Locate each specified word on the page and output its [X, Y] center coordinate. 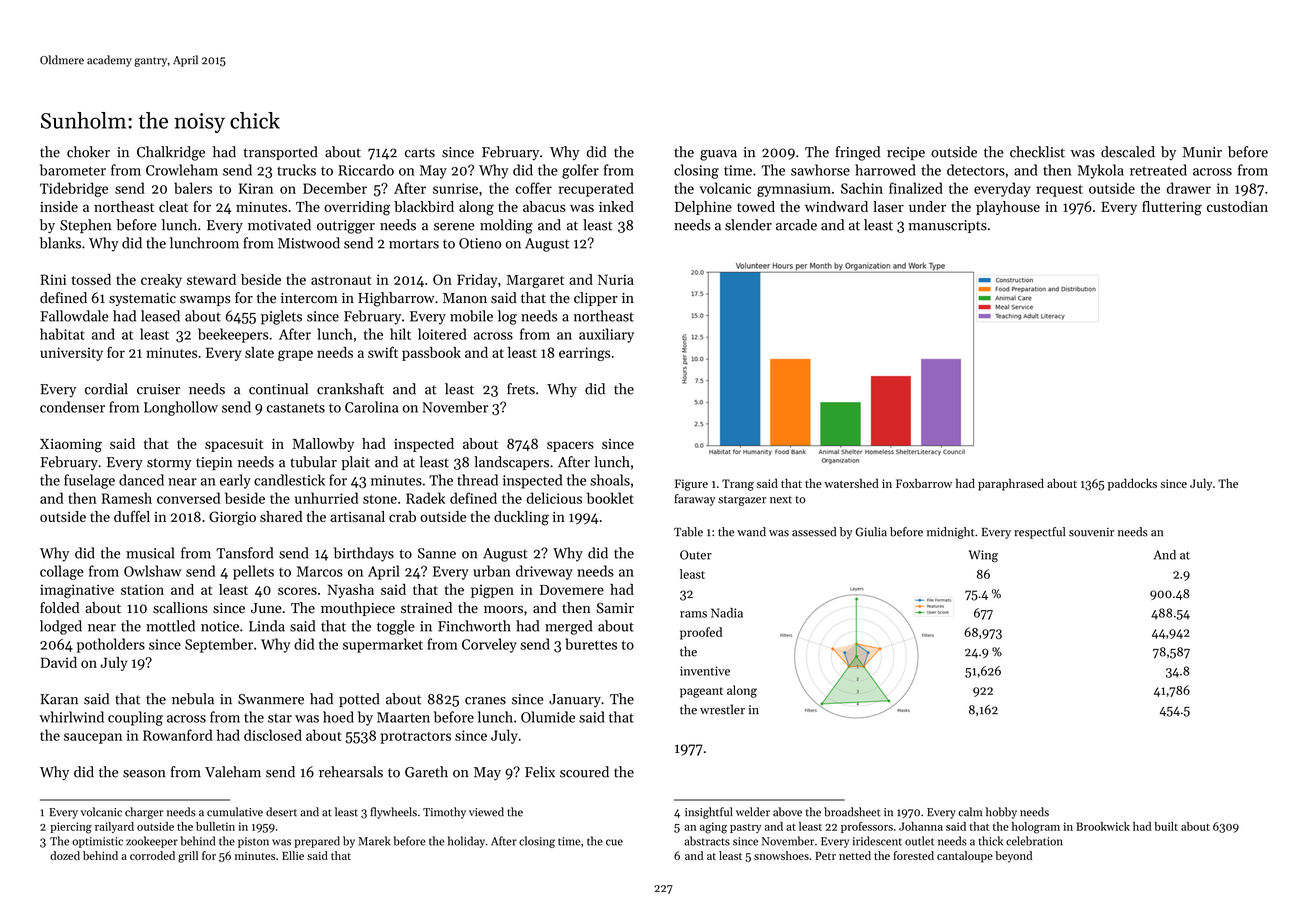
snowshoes [781, 855]
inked [616, 206]
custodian [1237, 206]
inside [59, 206]
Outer [696, 555]
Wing [983, 556]
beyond [1013, 857]
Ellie [293, 855]
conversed [188, 498]
